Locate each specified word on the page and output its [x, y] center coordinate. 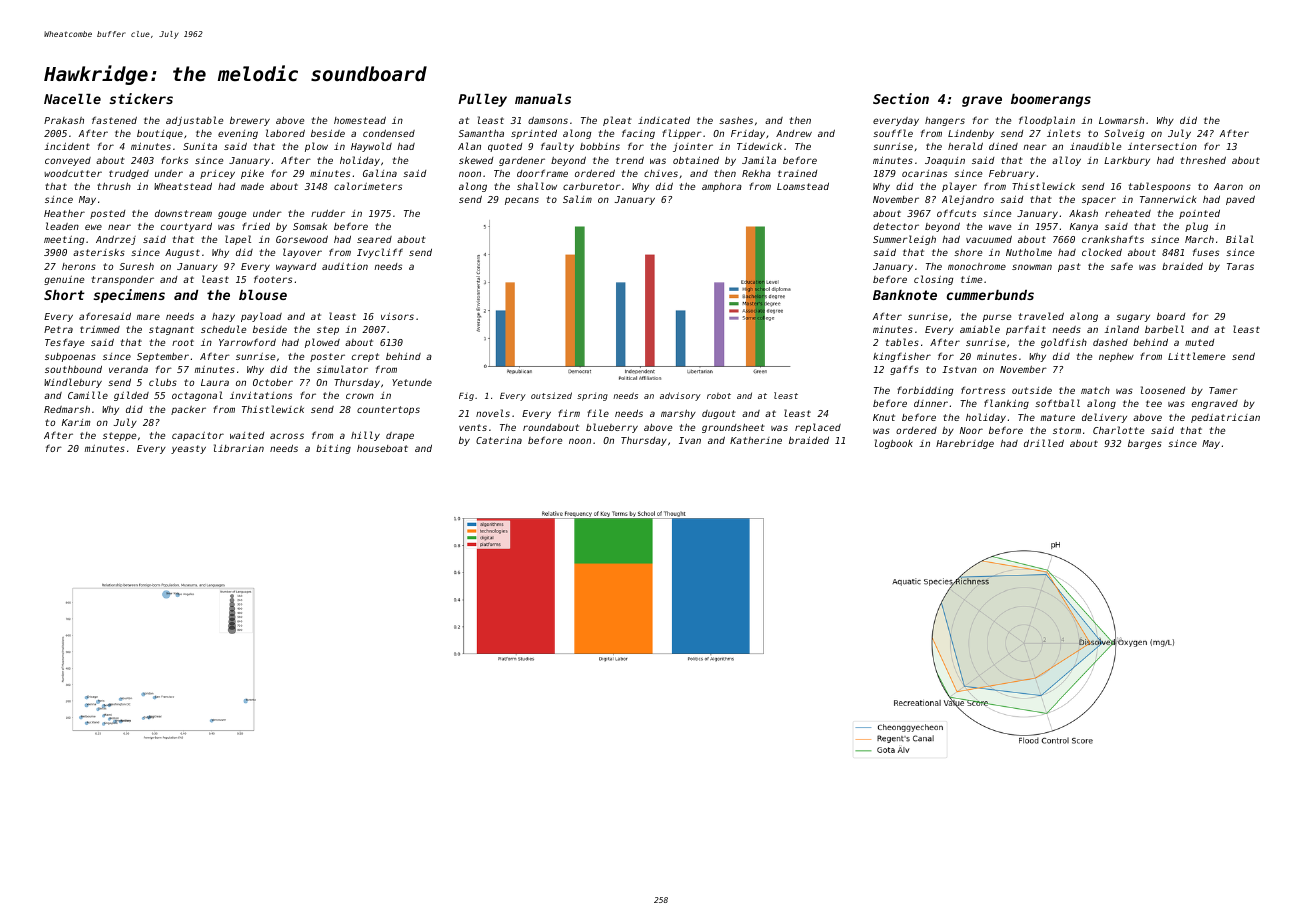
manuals [543, 99]
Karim [76, 422]
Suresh [137, 266]
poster [327, 357]
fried [256, 226]
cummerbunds [990, 295]
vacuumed [989, 239]
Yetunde [412, 382]
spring [592, 396]
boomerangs [1051, 100]
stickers [141, 98]
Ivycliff [380, 253]
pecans [522, 201]
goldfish [1064, 343]
